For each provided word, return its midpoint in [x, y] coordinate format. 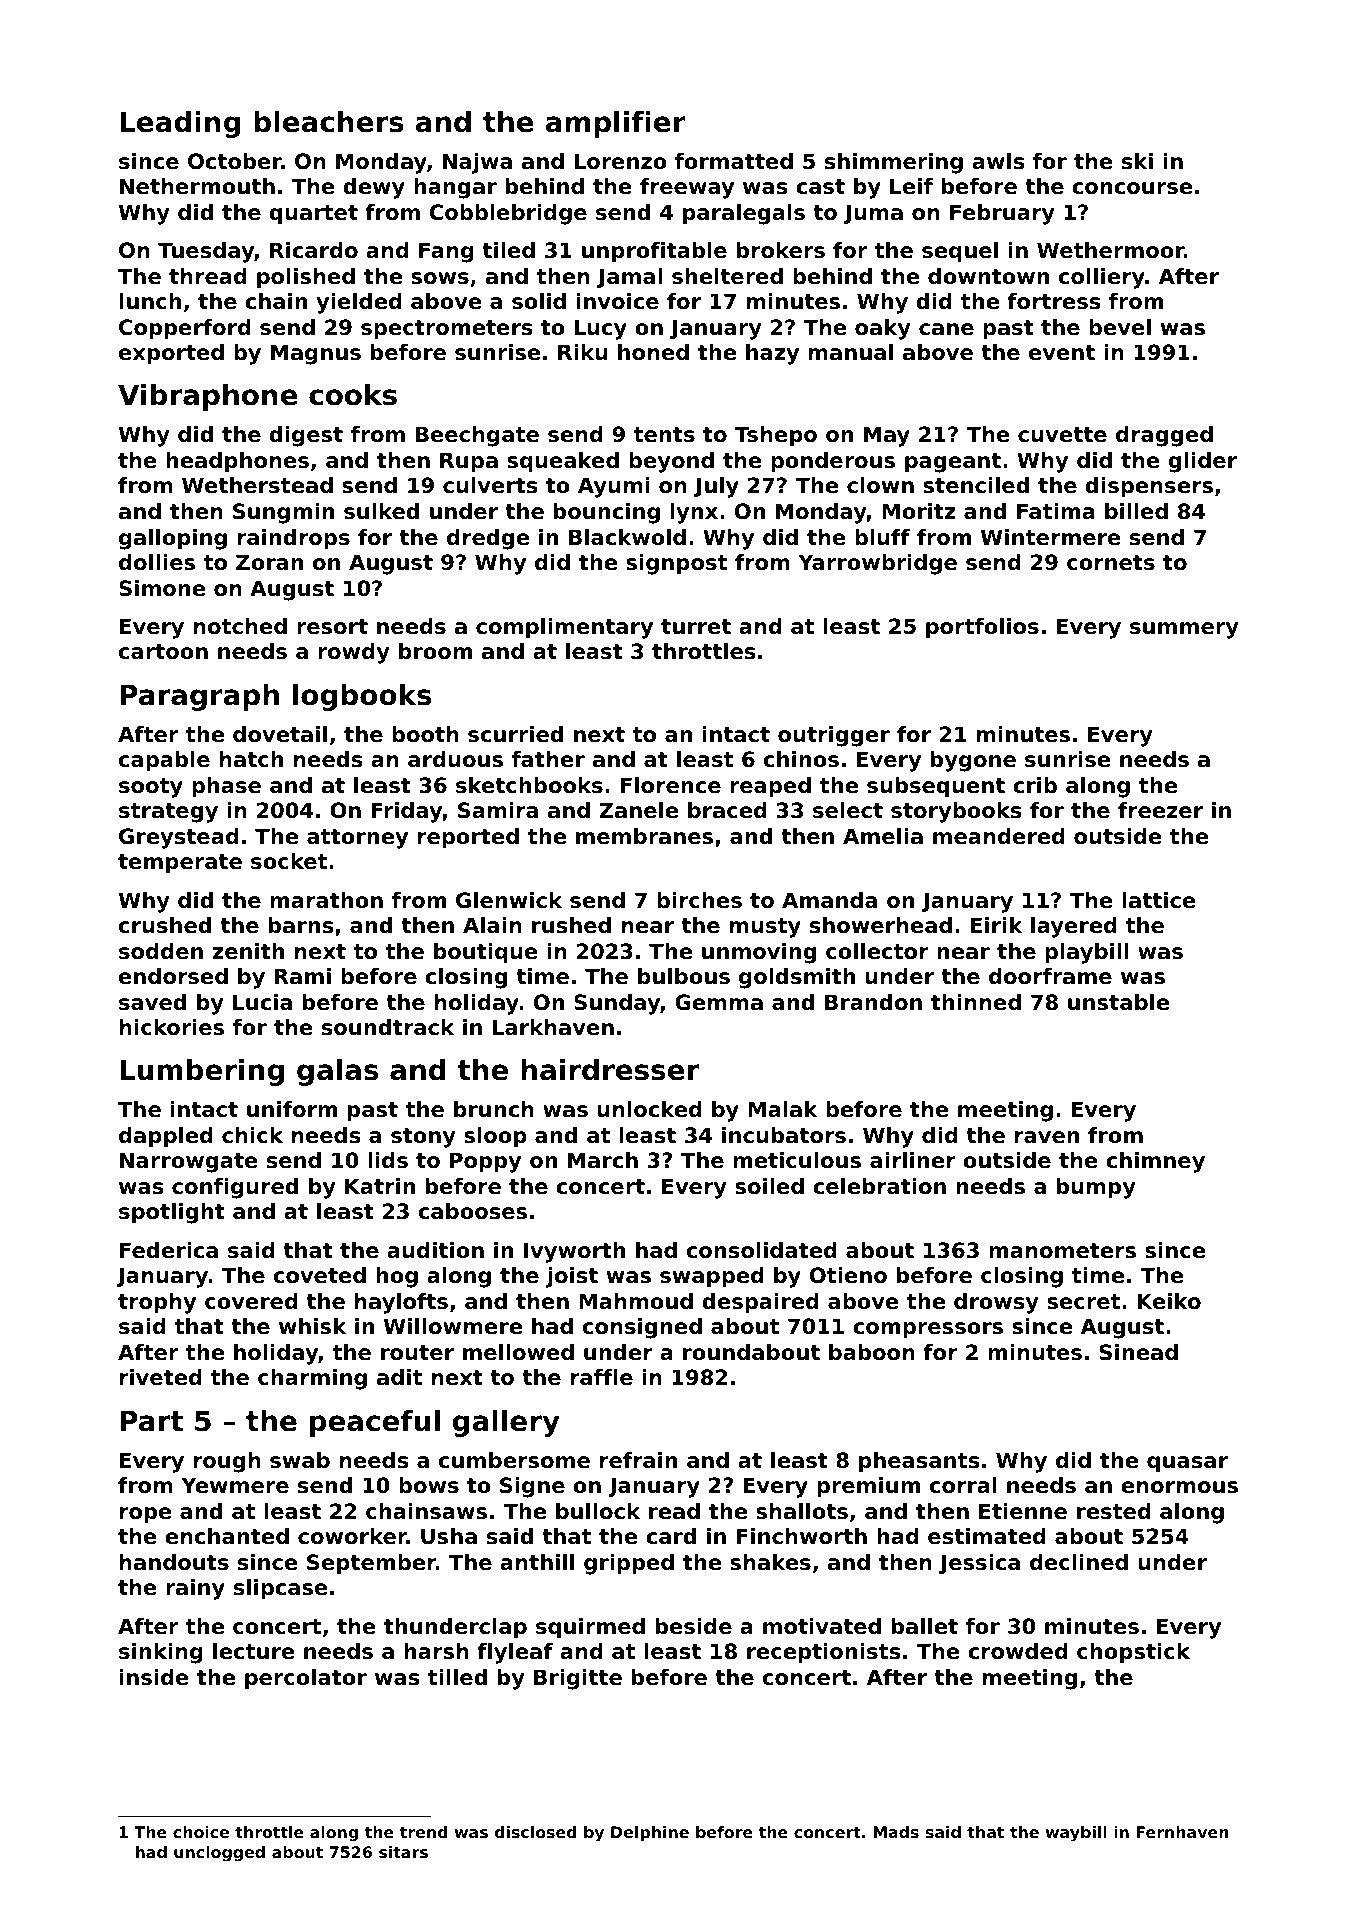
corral [963, 1485]
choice [201, 1832]
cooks [353, 395]
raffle [602, 1377]
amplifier [615, 124]
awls [998, 161]
